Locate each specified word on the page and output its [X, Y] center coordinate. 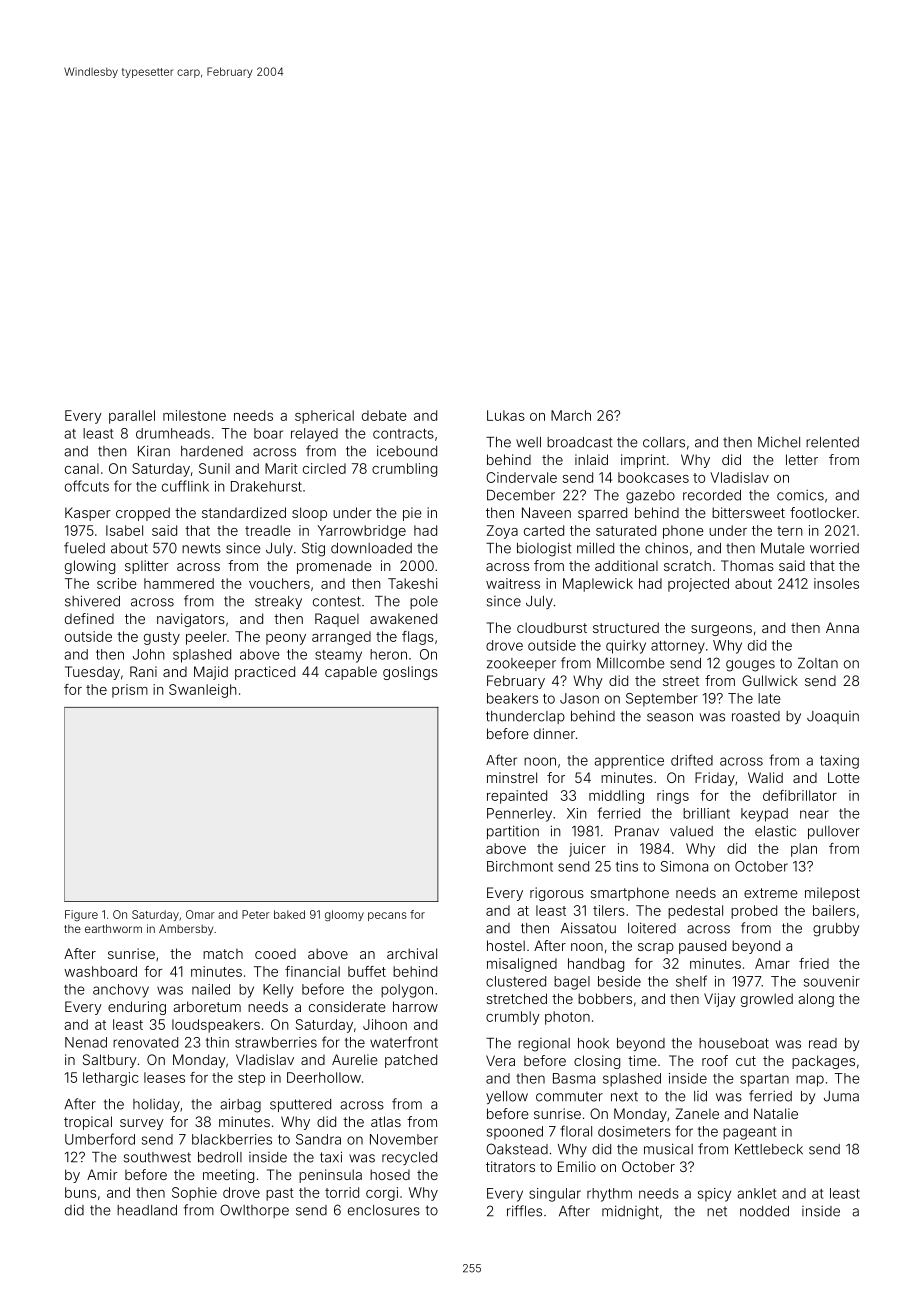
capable [351, 673]
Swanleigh [203, 691]
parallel [132, 417]
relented [832, 442]
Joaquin [833, 717]
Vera [500, 1060]
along [816, 1000]
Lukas [506, 415]
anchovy [121, 991]
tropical [88, 1123]
